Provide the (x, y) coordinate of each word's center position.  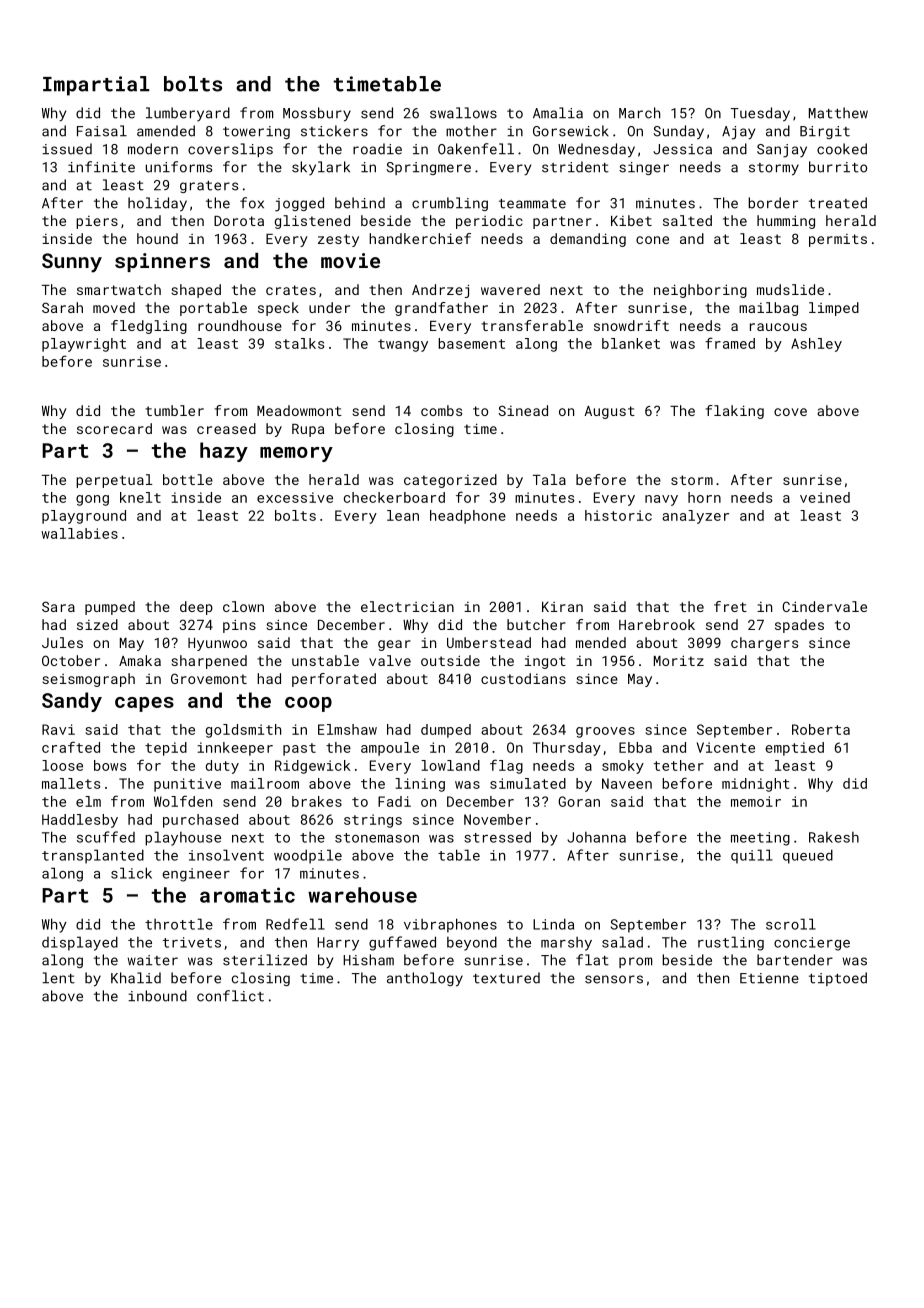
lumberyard (188, 114)
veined (825, 497)
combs (441, 410)
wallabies (79, 533)
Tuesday (760, 114)
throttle (179, 924)
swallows (463, 113)
